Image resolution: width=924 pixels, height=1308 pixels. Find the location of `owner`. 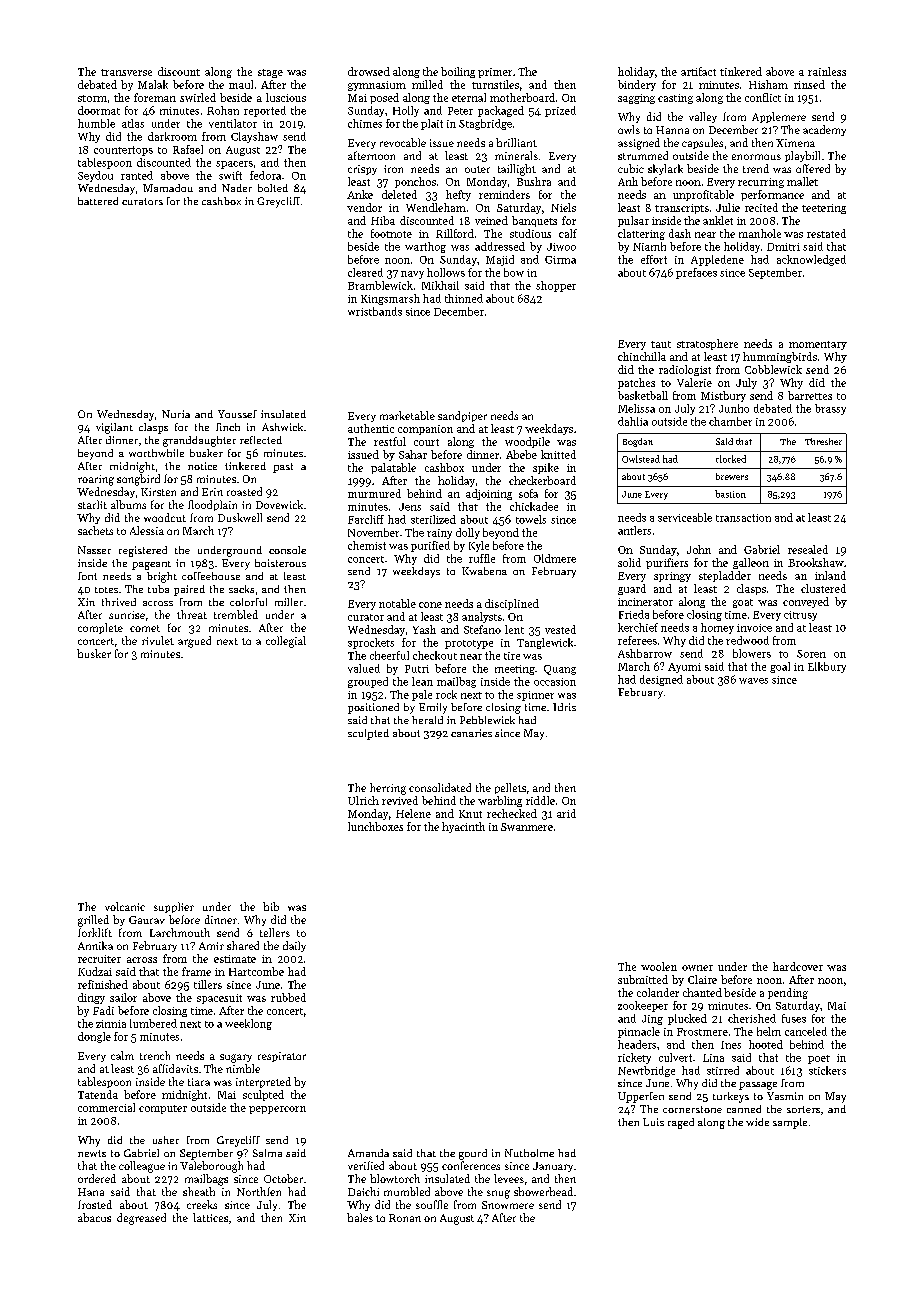

owner is located at coordinates (697, 968).
